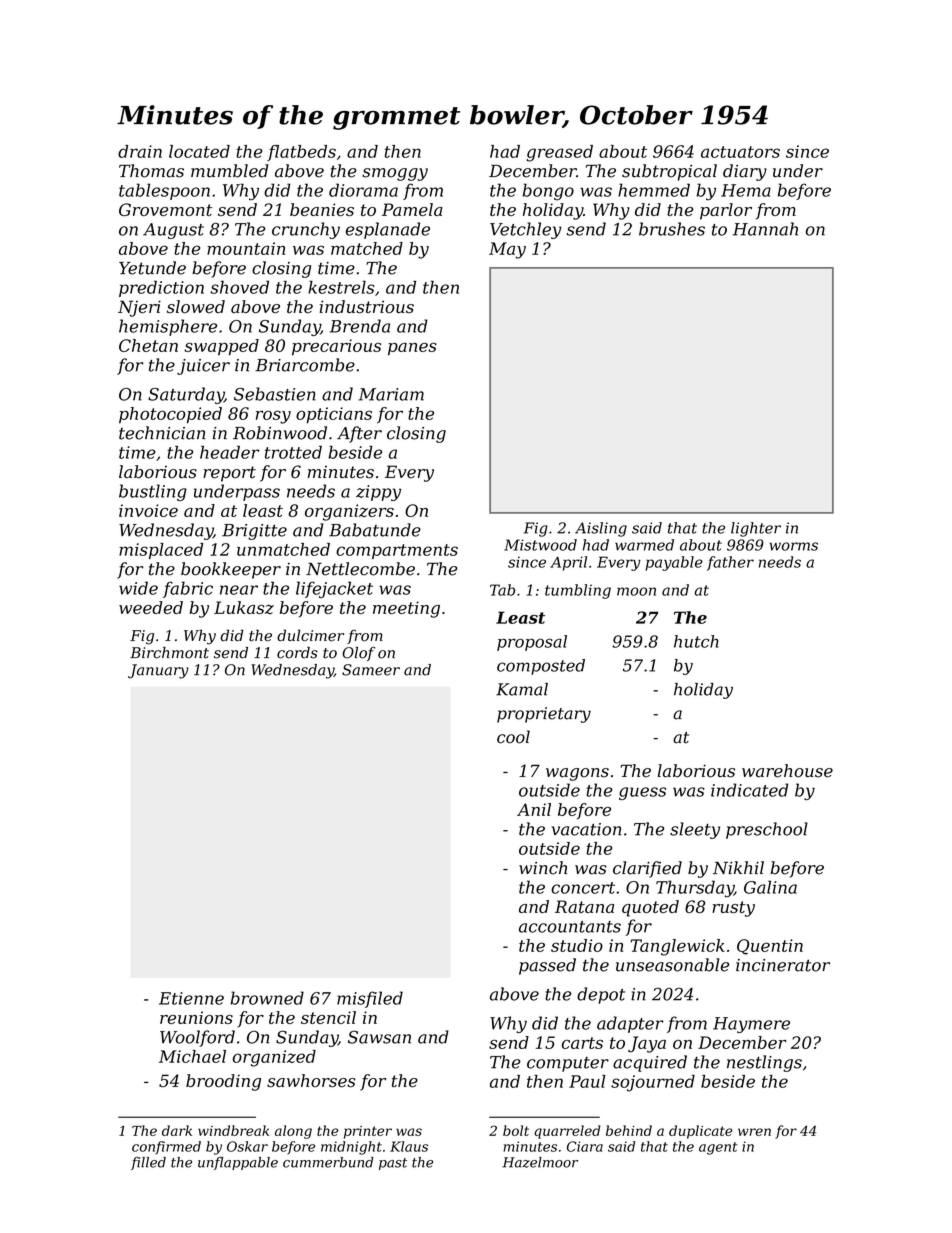  What do you see at coordinates (341, 287) in the page?
I see `kestrels` at bounding box center [341, 287].
